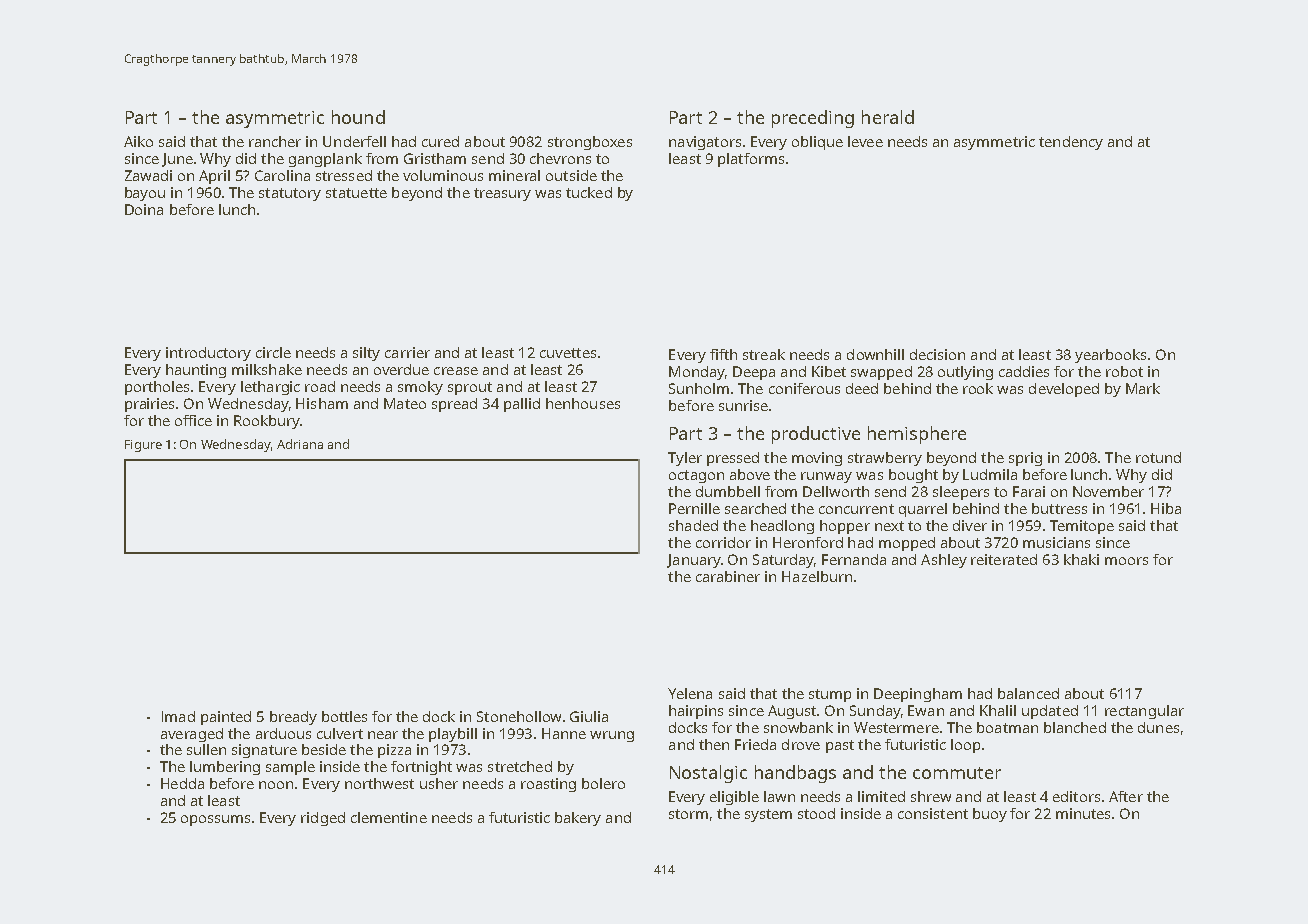 The height and width of the image is (924, 1308). Describe the element at coordinates (1056, 542) in the image. I see `musicians` at that location.
